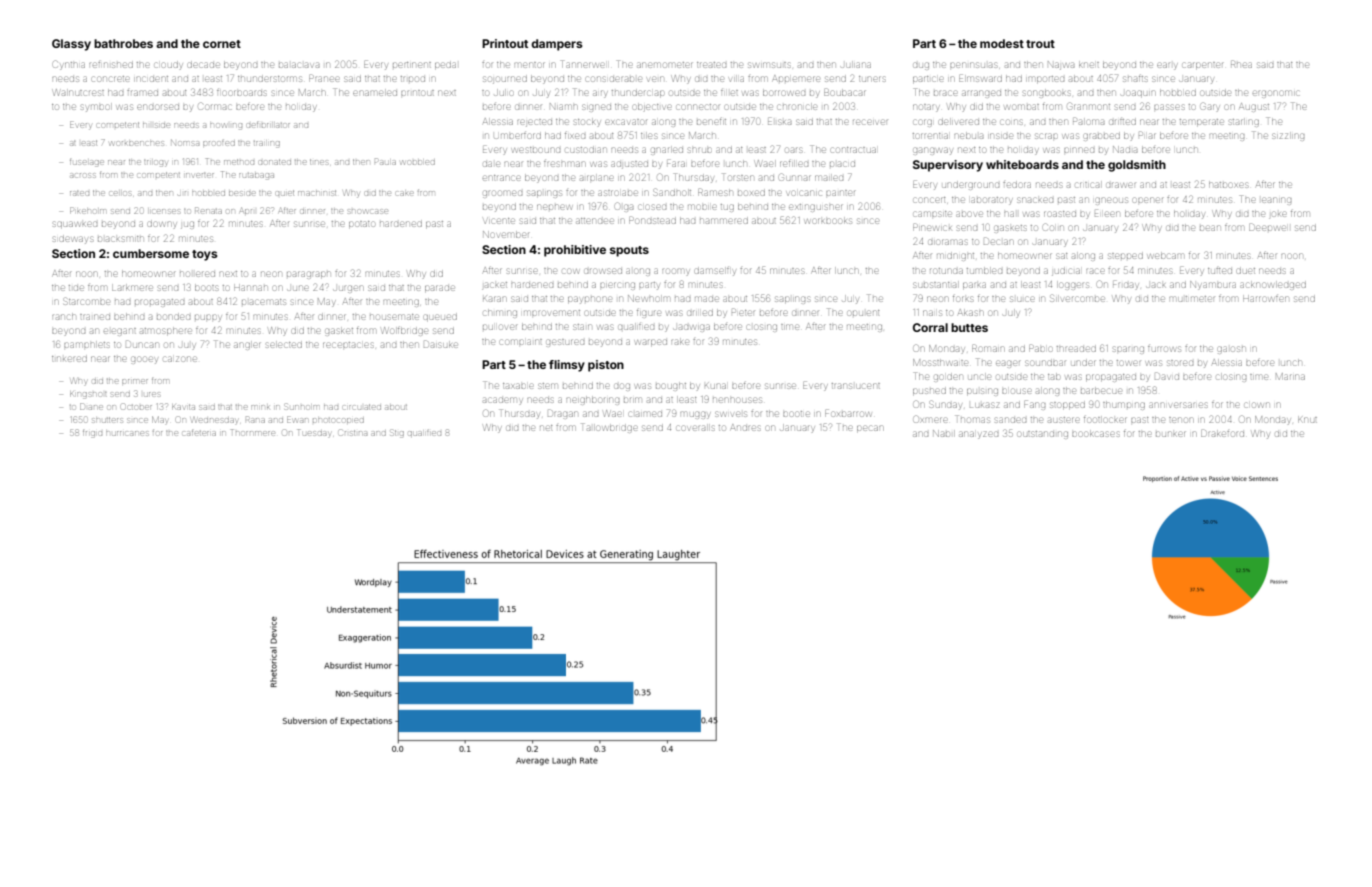 The width and height of the screenshot is (1372, 887). I want to click on roasted, so click(1060, 214).
